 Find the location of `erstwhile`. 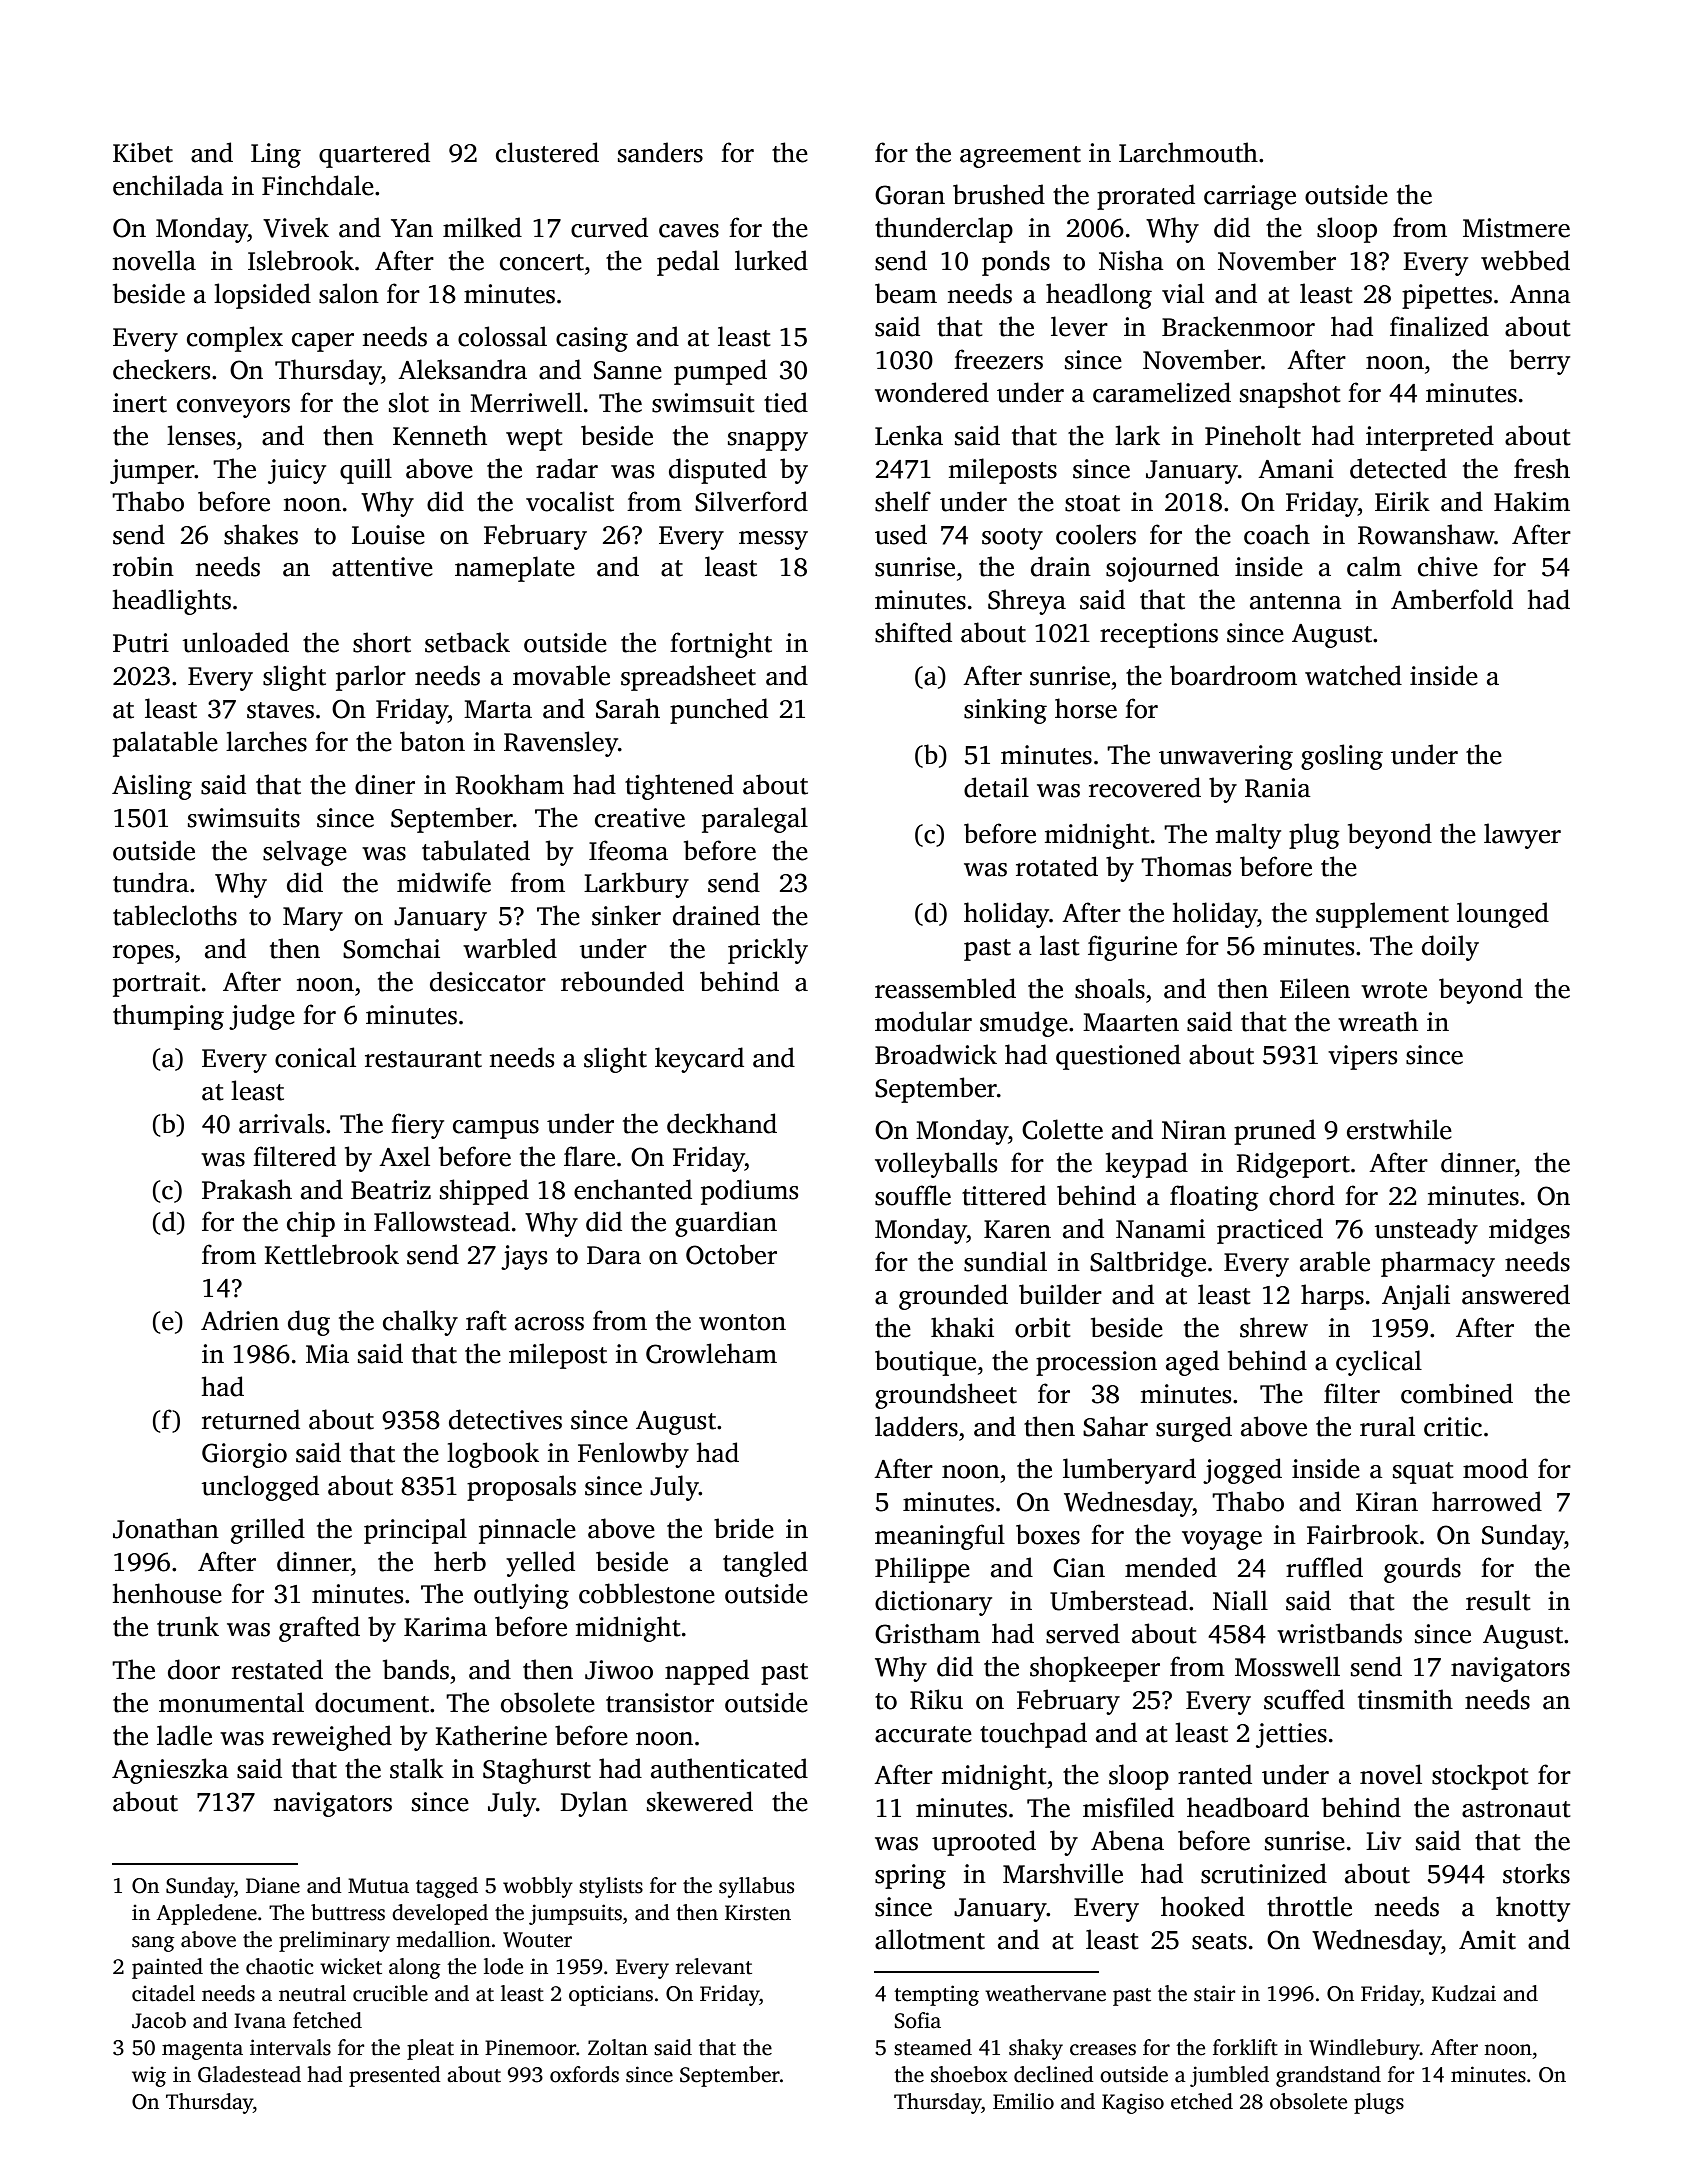

erstwhile is located at coordinates (1399, 1129).
